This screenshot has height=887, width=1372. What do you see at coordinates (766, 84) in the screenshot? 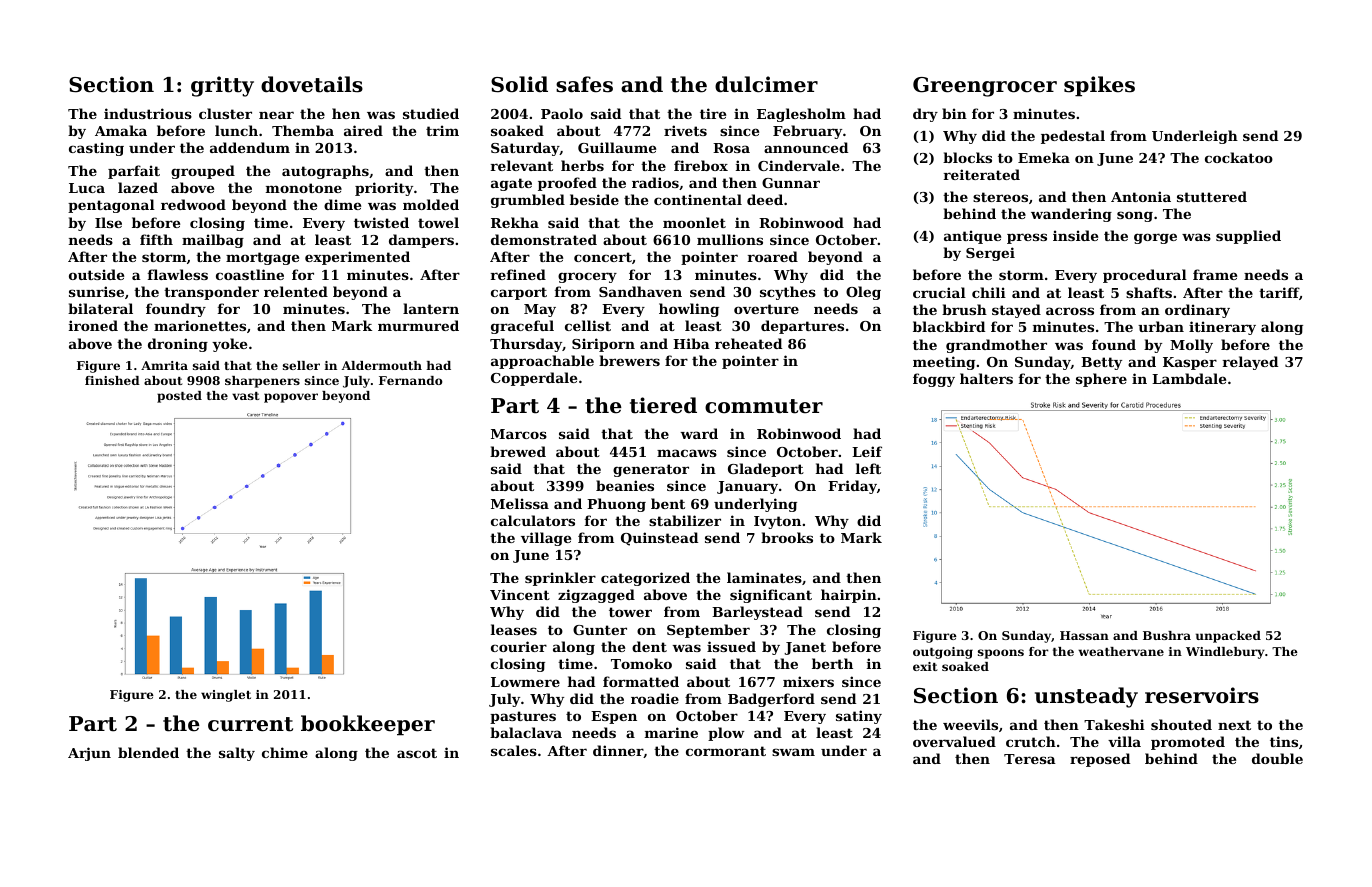
I see `dulcimer` at bounding box center [766, 84].
